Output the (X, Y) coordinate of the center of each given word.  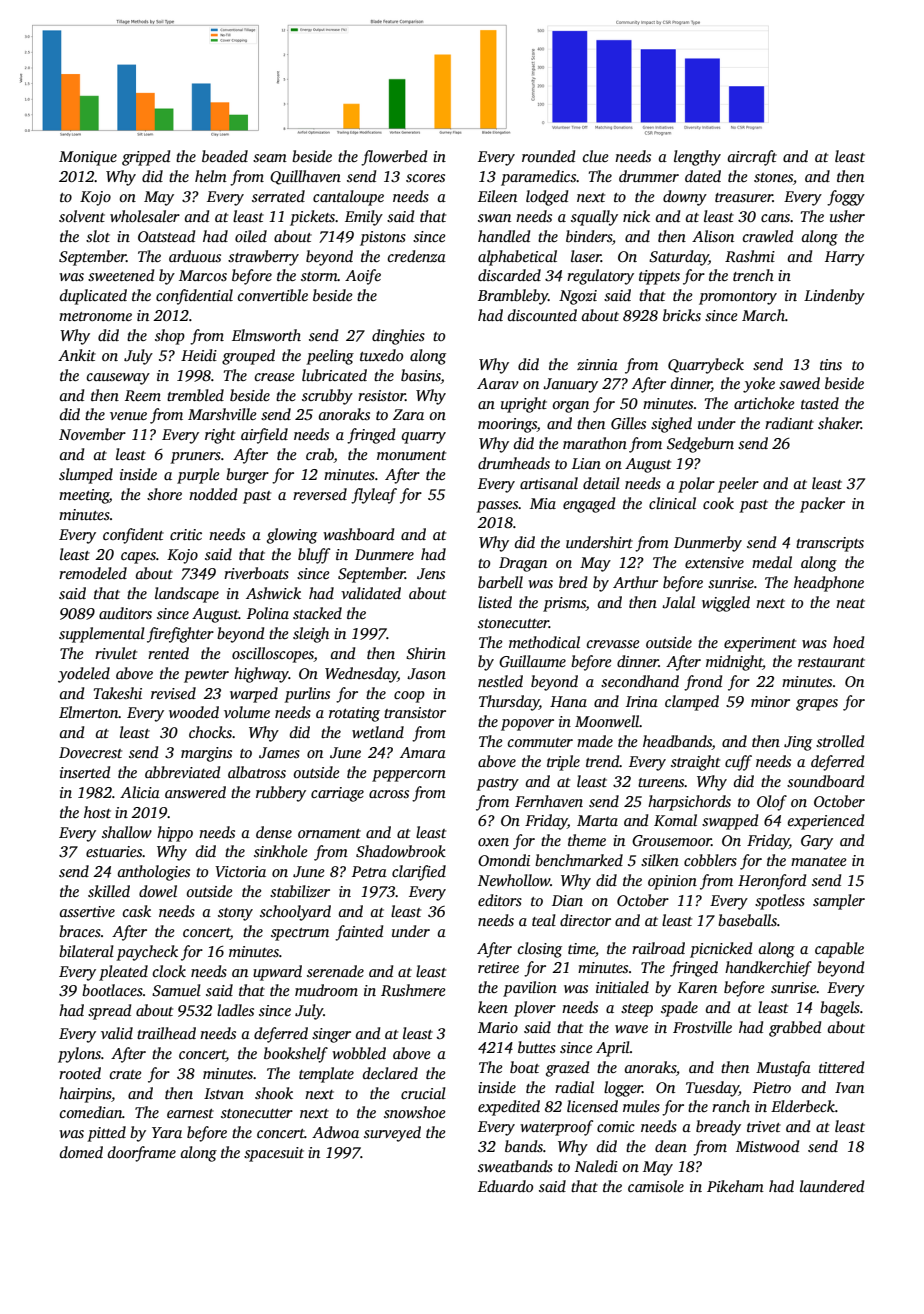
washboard (358, 534)
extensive (714, 562)
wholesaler (145, 216)
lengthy (697, 158)
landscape (187, 595)
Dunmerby (708, 544)
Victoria (240, 871)
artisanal (549, 483)
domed (81, 1152)
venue (128, 416)
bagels (840, 1009)
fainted (359, 933)
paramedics (539, 178)
